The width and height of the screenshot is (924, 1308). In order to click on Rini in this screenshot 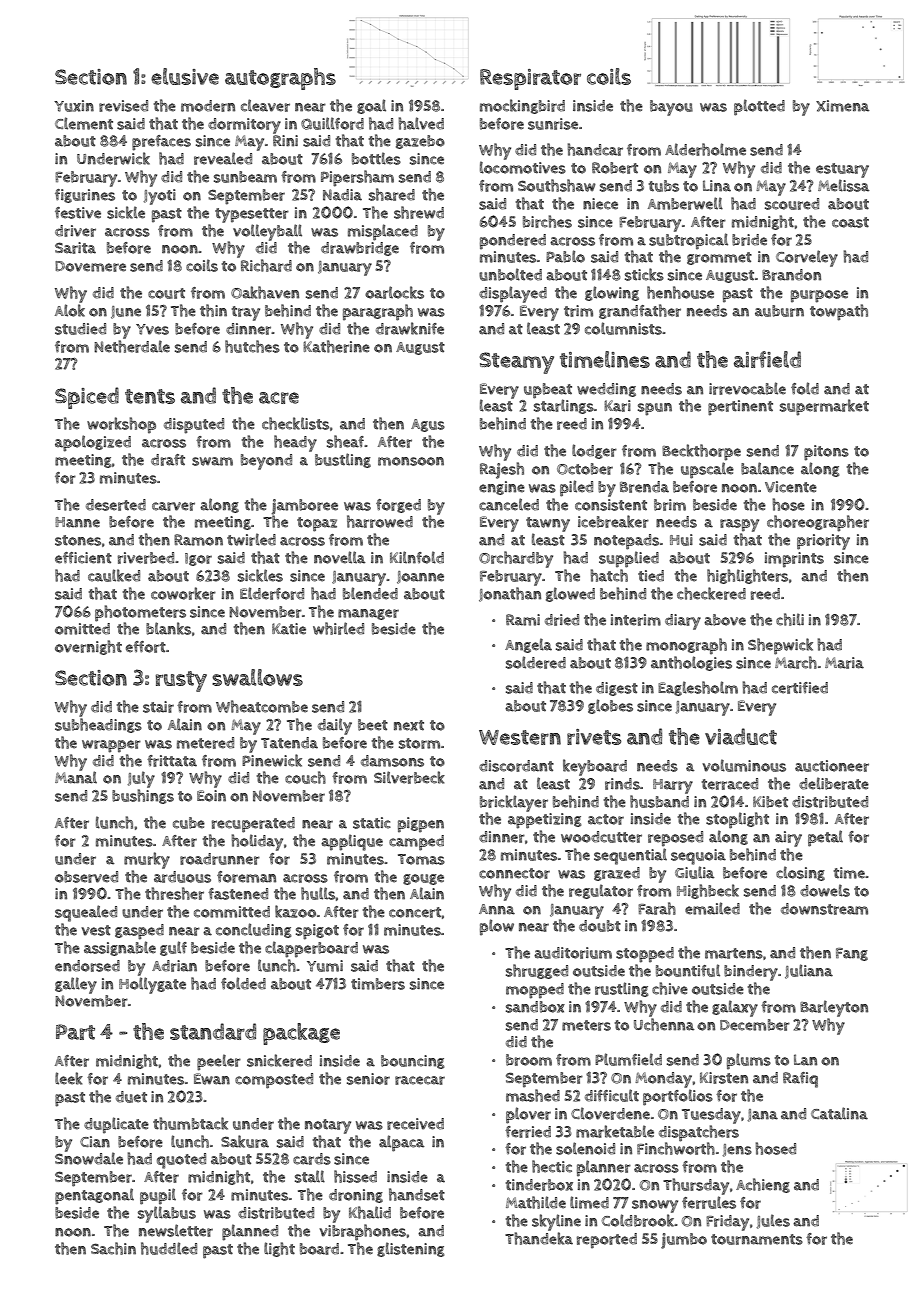, I will do `click(285, 141)`.
